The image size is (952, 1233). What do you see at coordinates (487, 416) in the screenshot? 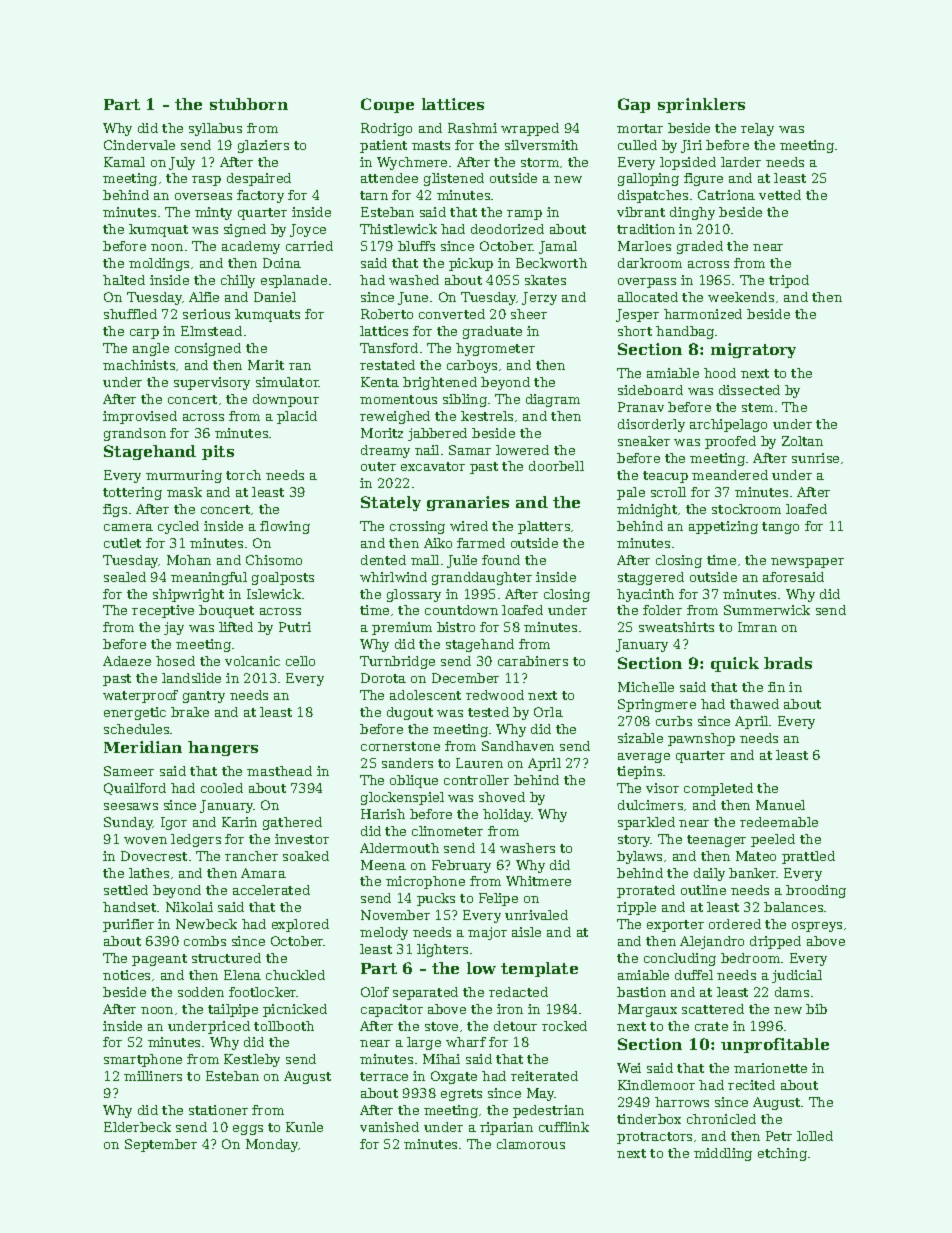
I see `kestrels` at bounding box center [487, 416].
